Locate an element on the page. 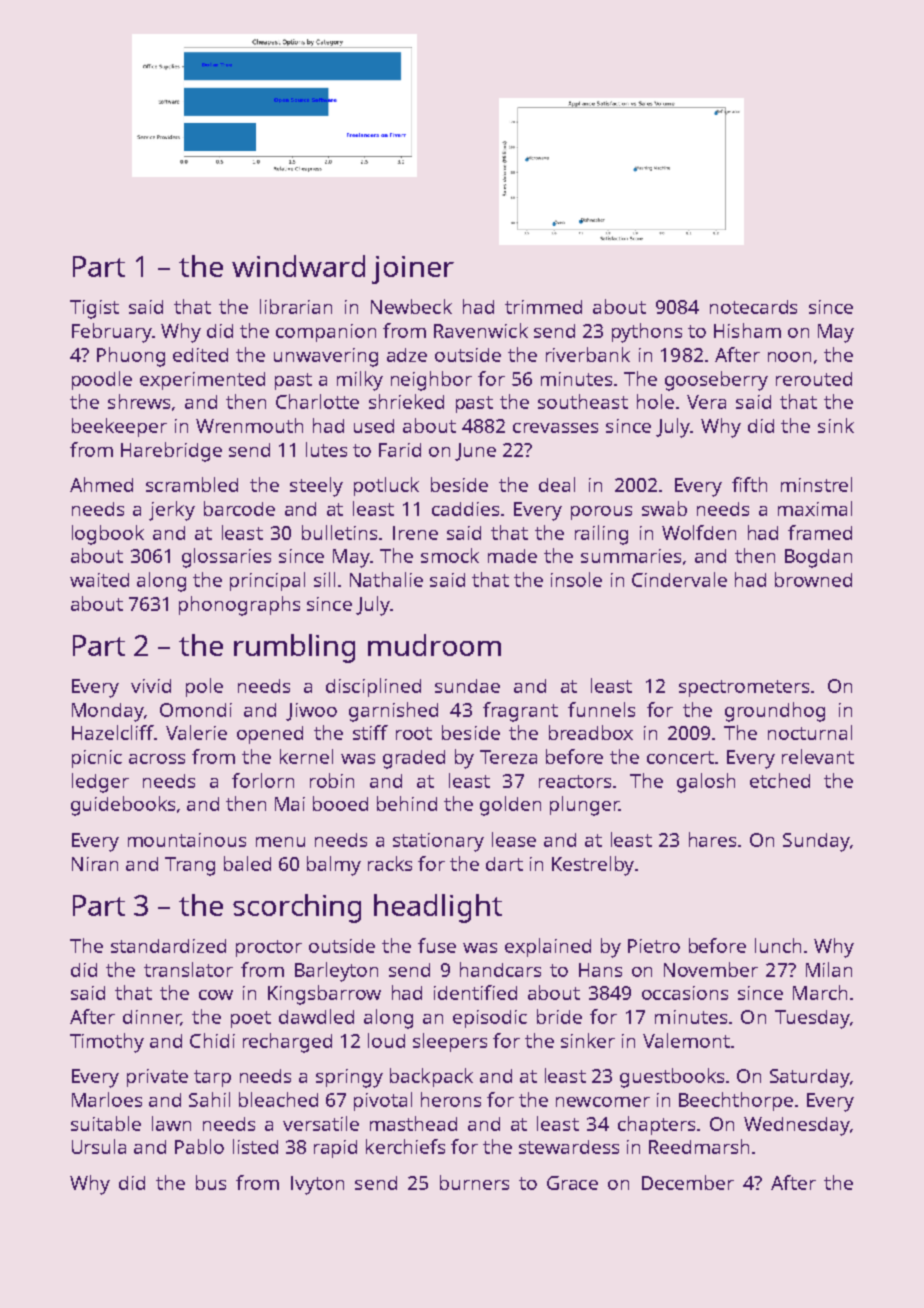  garnished is located at coordinates (393, 712).
